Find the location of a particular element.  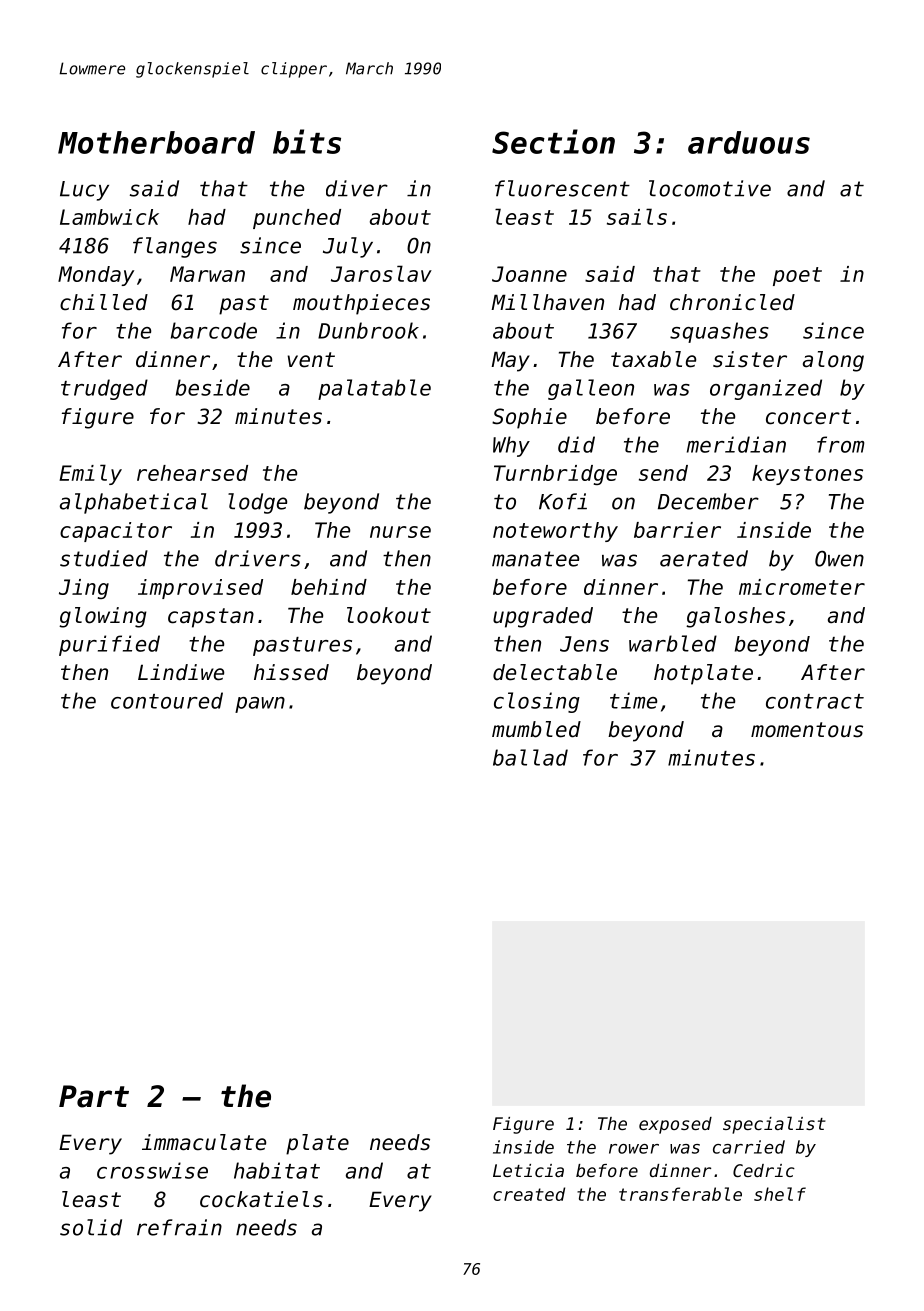

May is located at coordinates (510, 361).
